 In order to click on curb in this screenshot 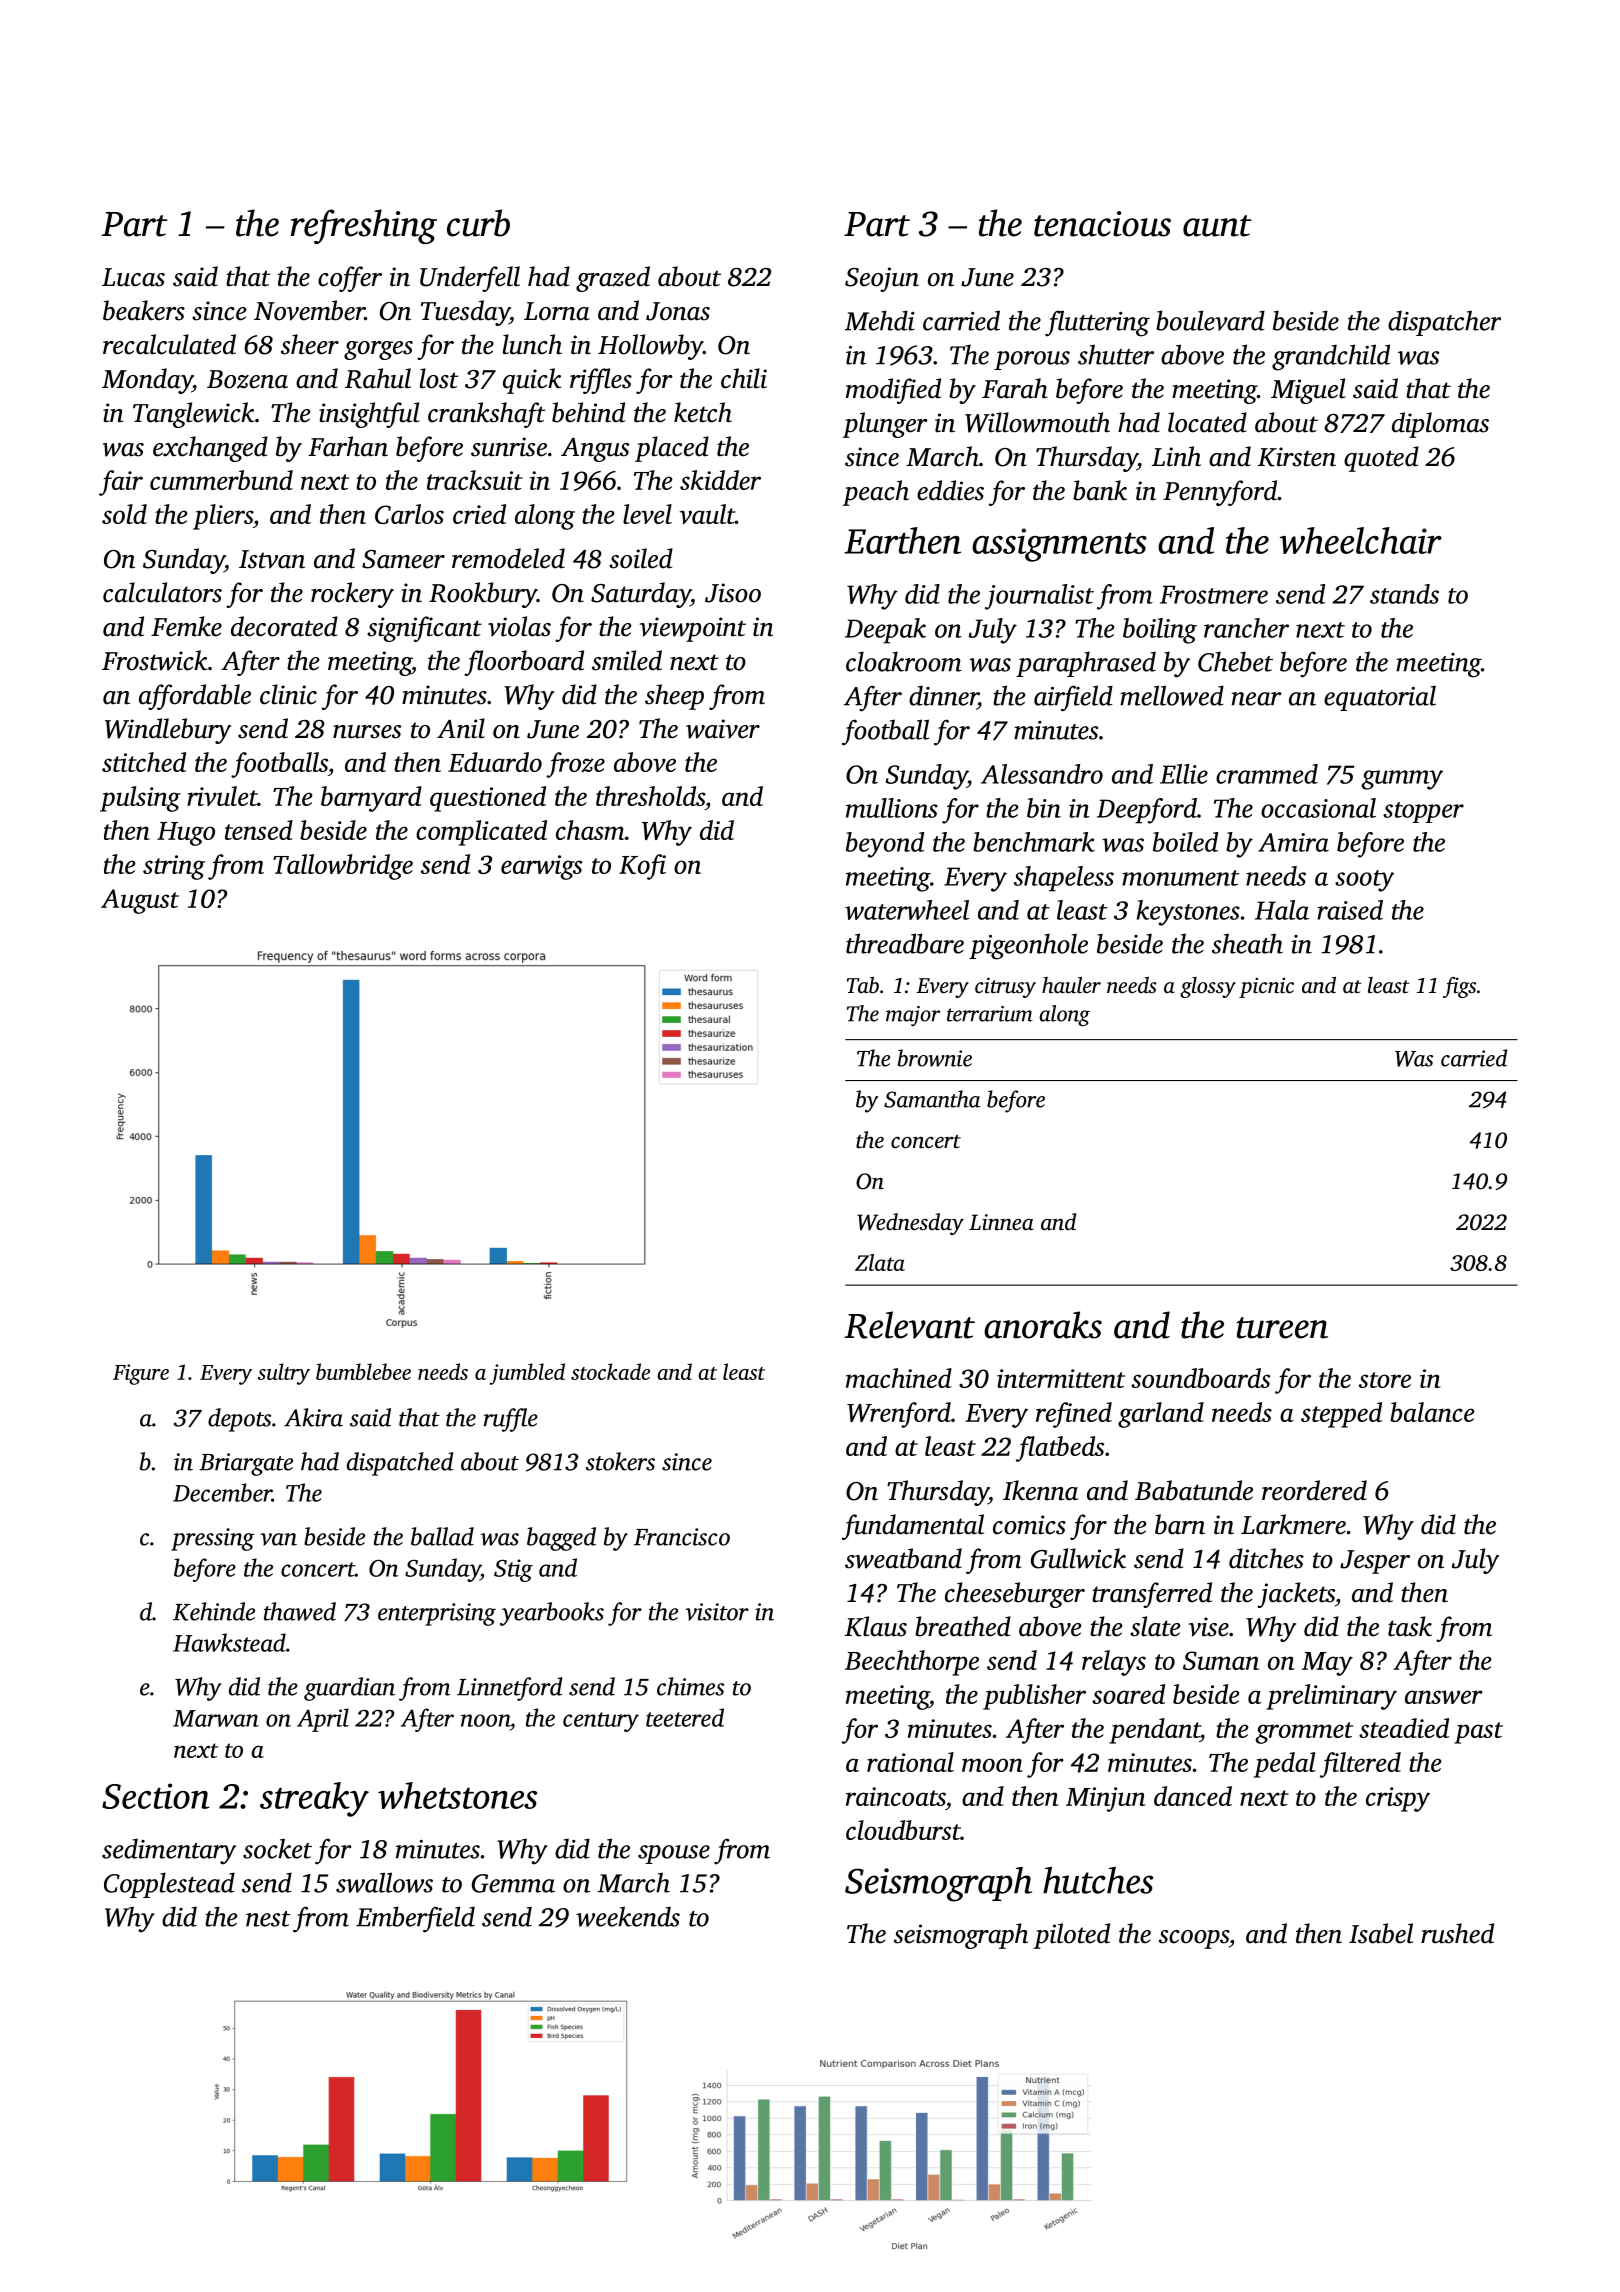, I will do `click(478, 223)`.
